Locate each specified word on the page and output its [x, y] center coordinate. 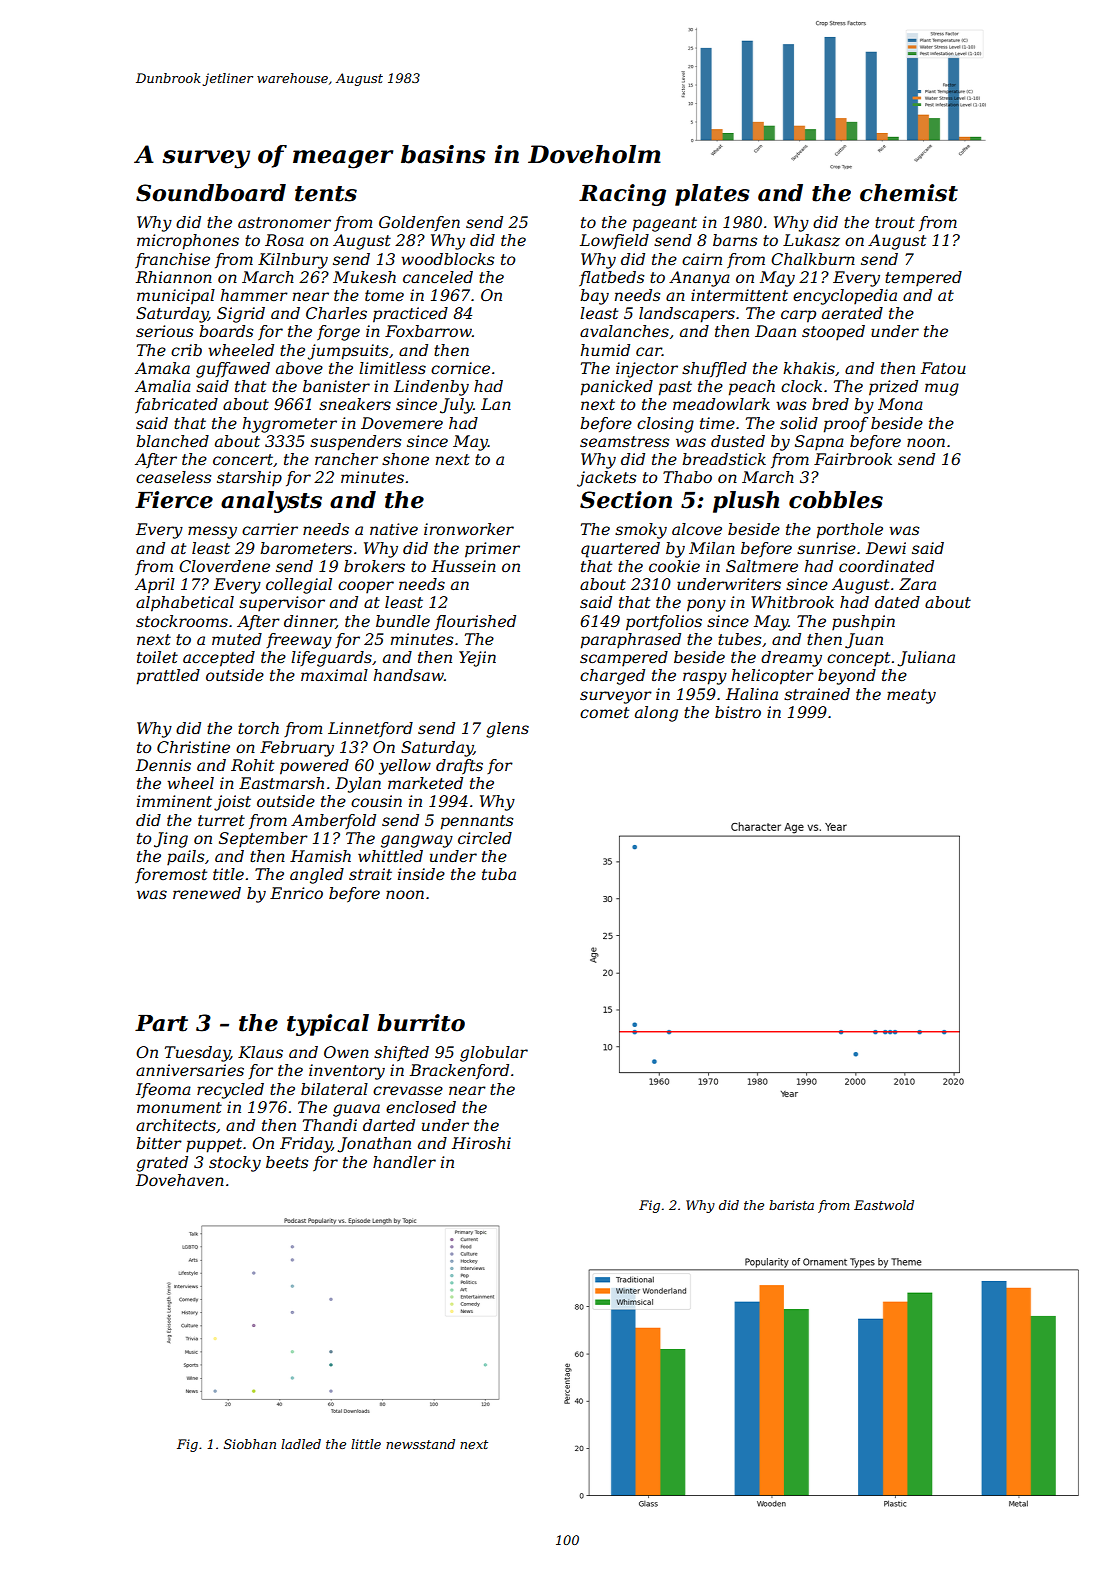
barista [791, 1205]
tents [326, 194]
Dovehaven [180, 1180]
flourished [475, 622]
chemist [909, 193]
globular [494, 1054]
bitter [159, 1143]
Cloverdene [224, 566]
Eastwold [884, 1205]
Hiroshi [481, 1143]
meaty [911, 696]
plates [712, 195]
